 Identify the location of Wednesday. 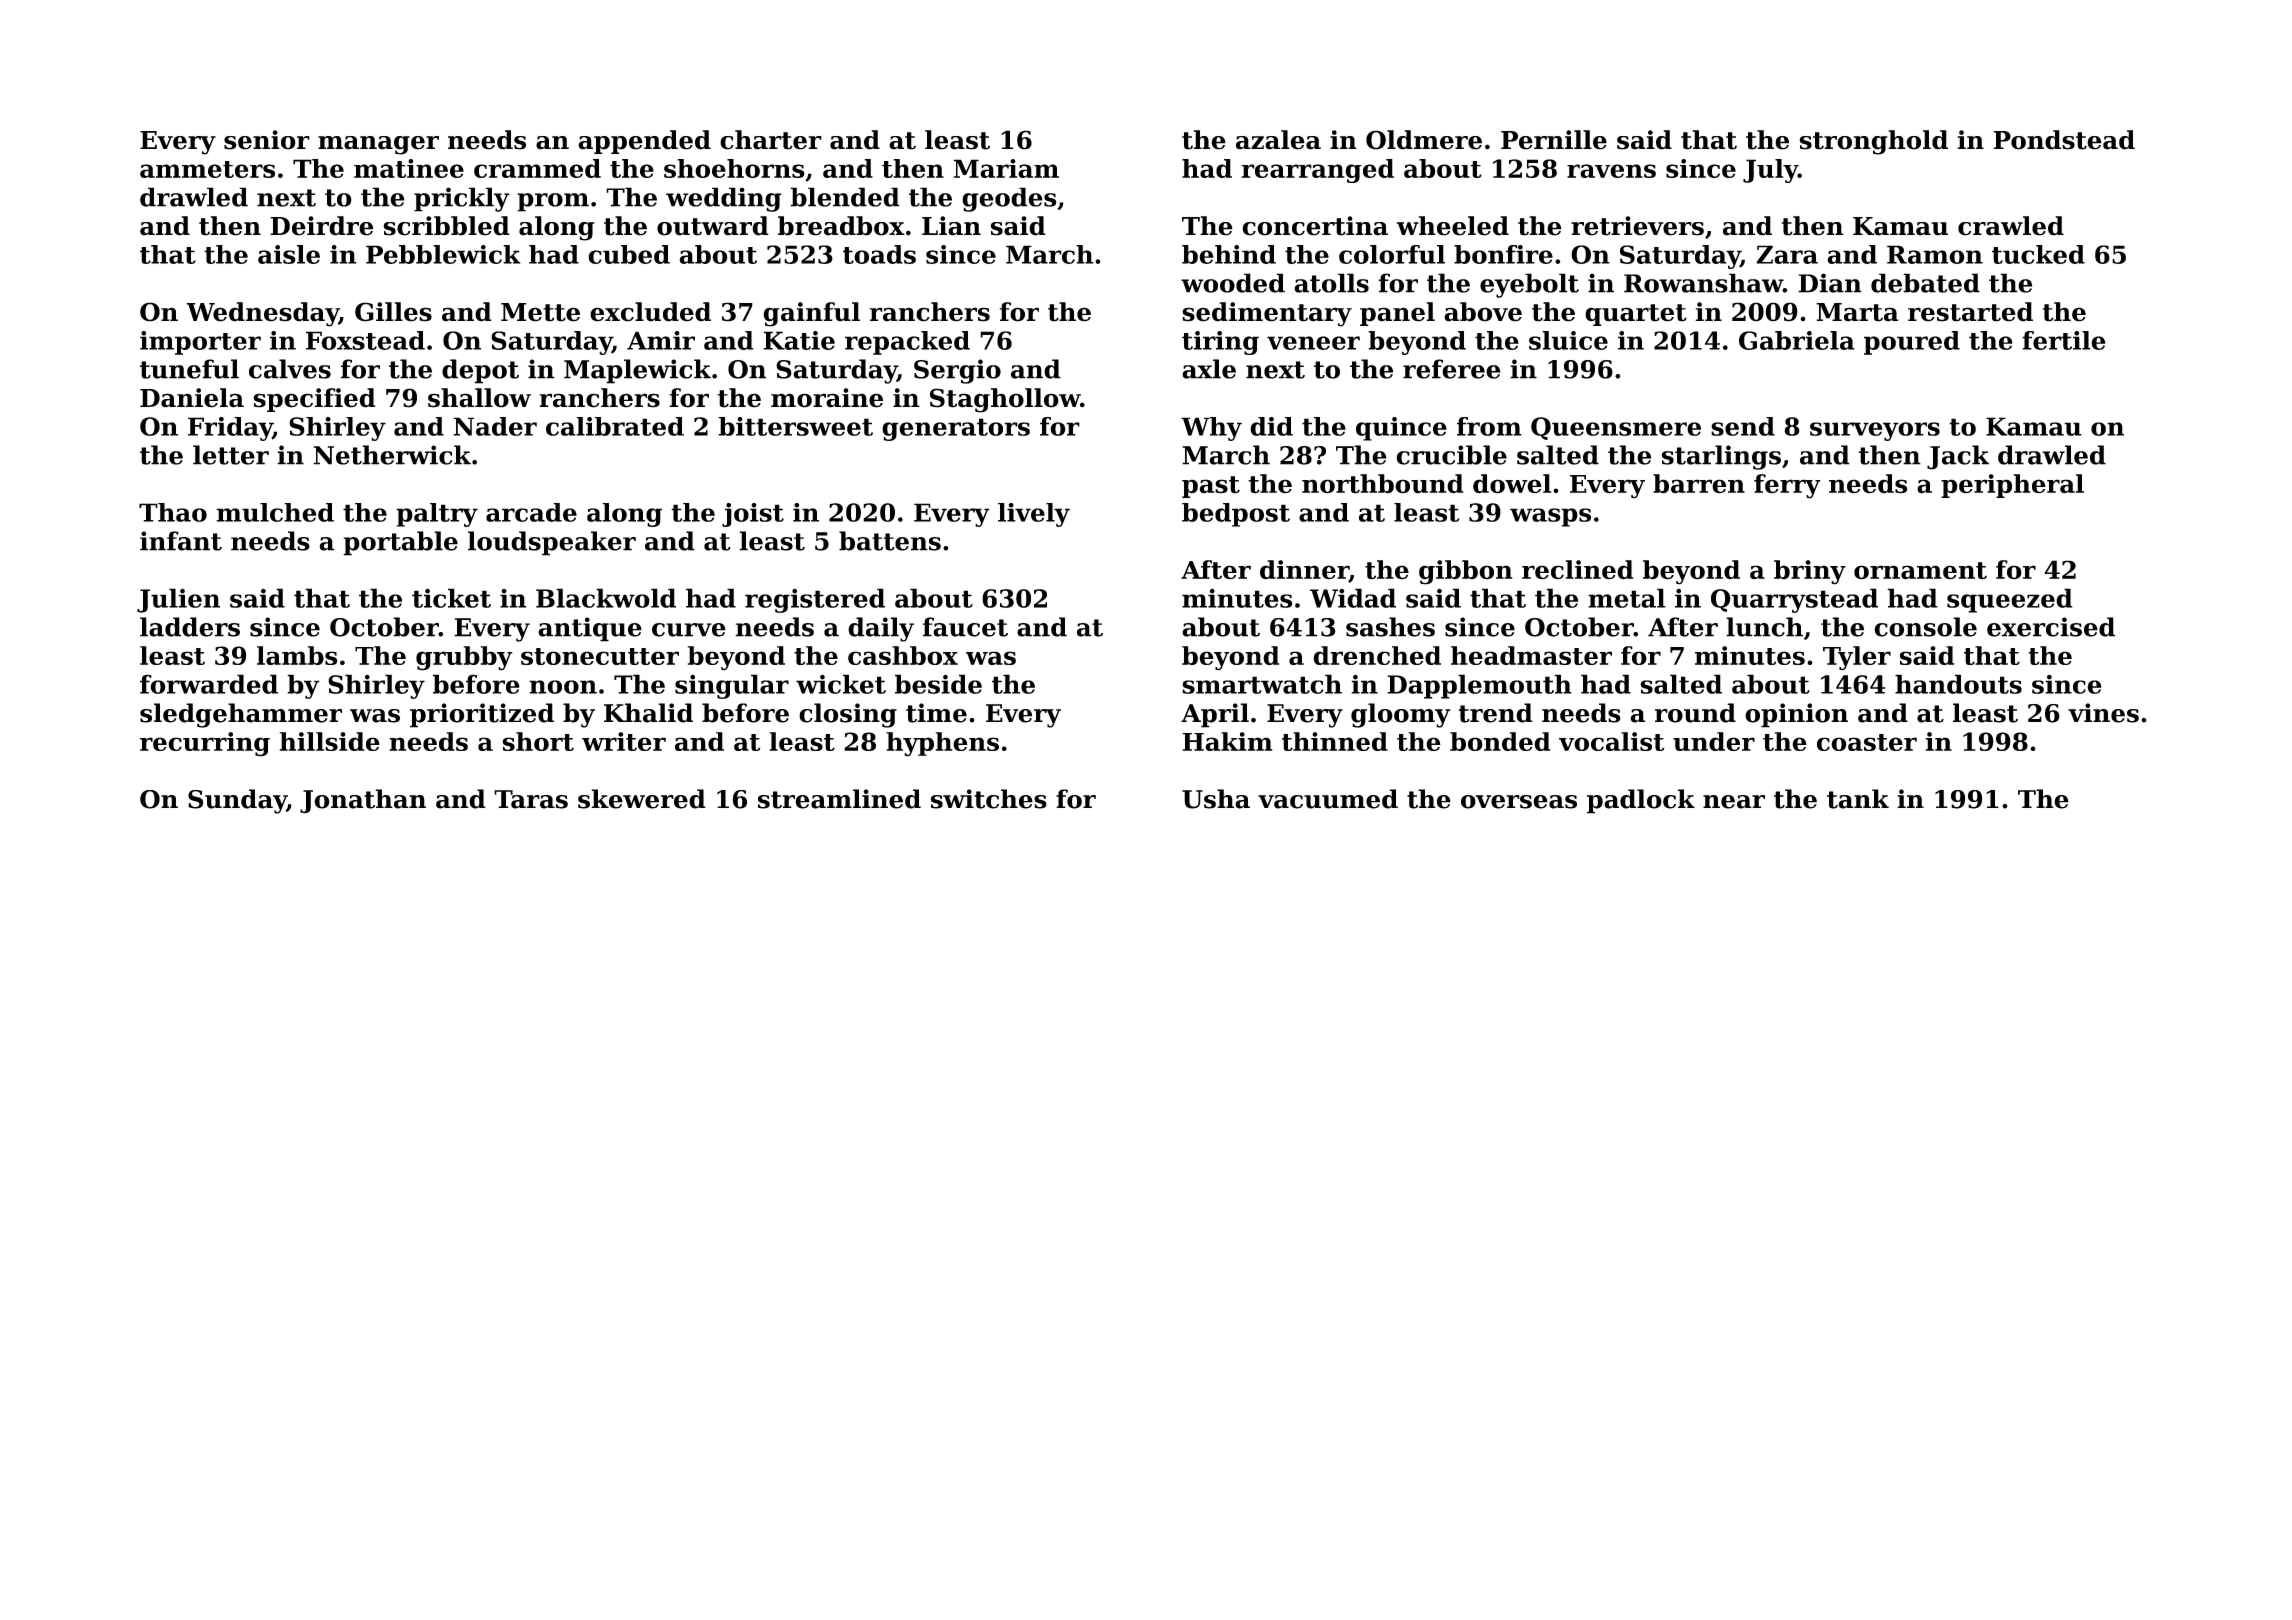
(262, 314).
